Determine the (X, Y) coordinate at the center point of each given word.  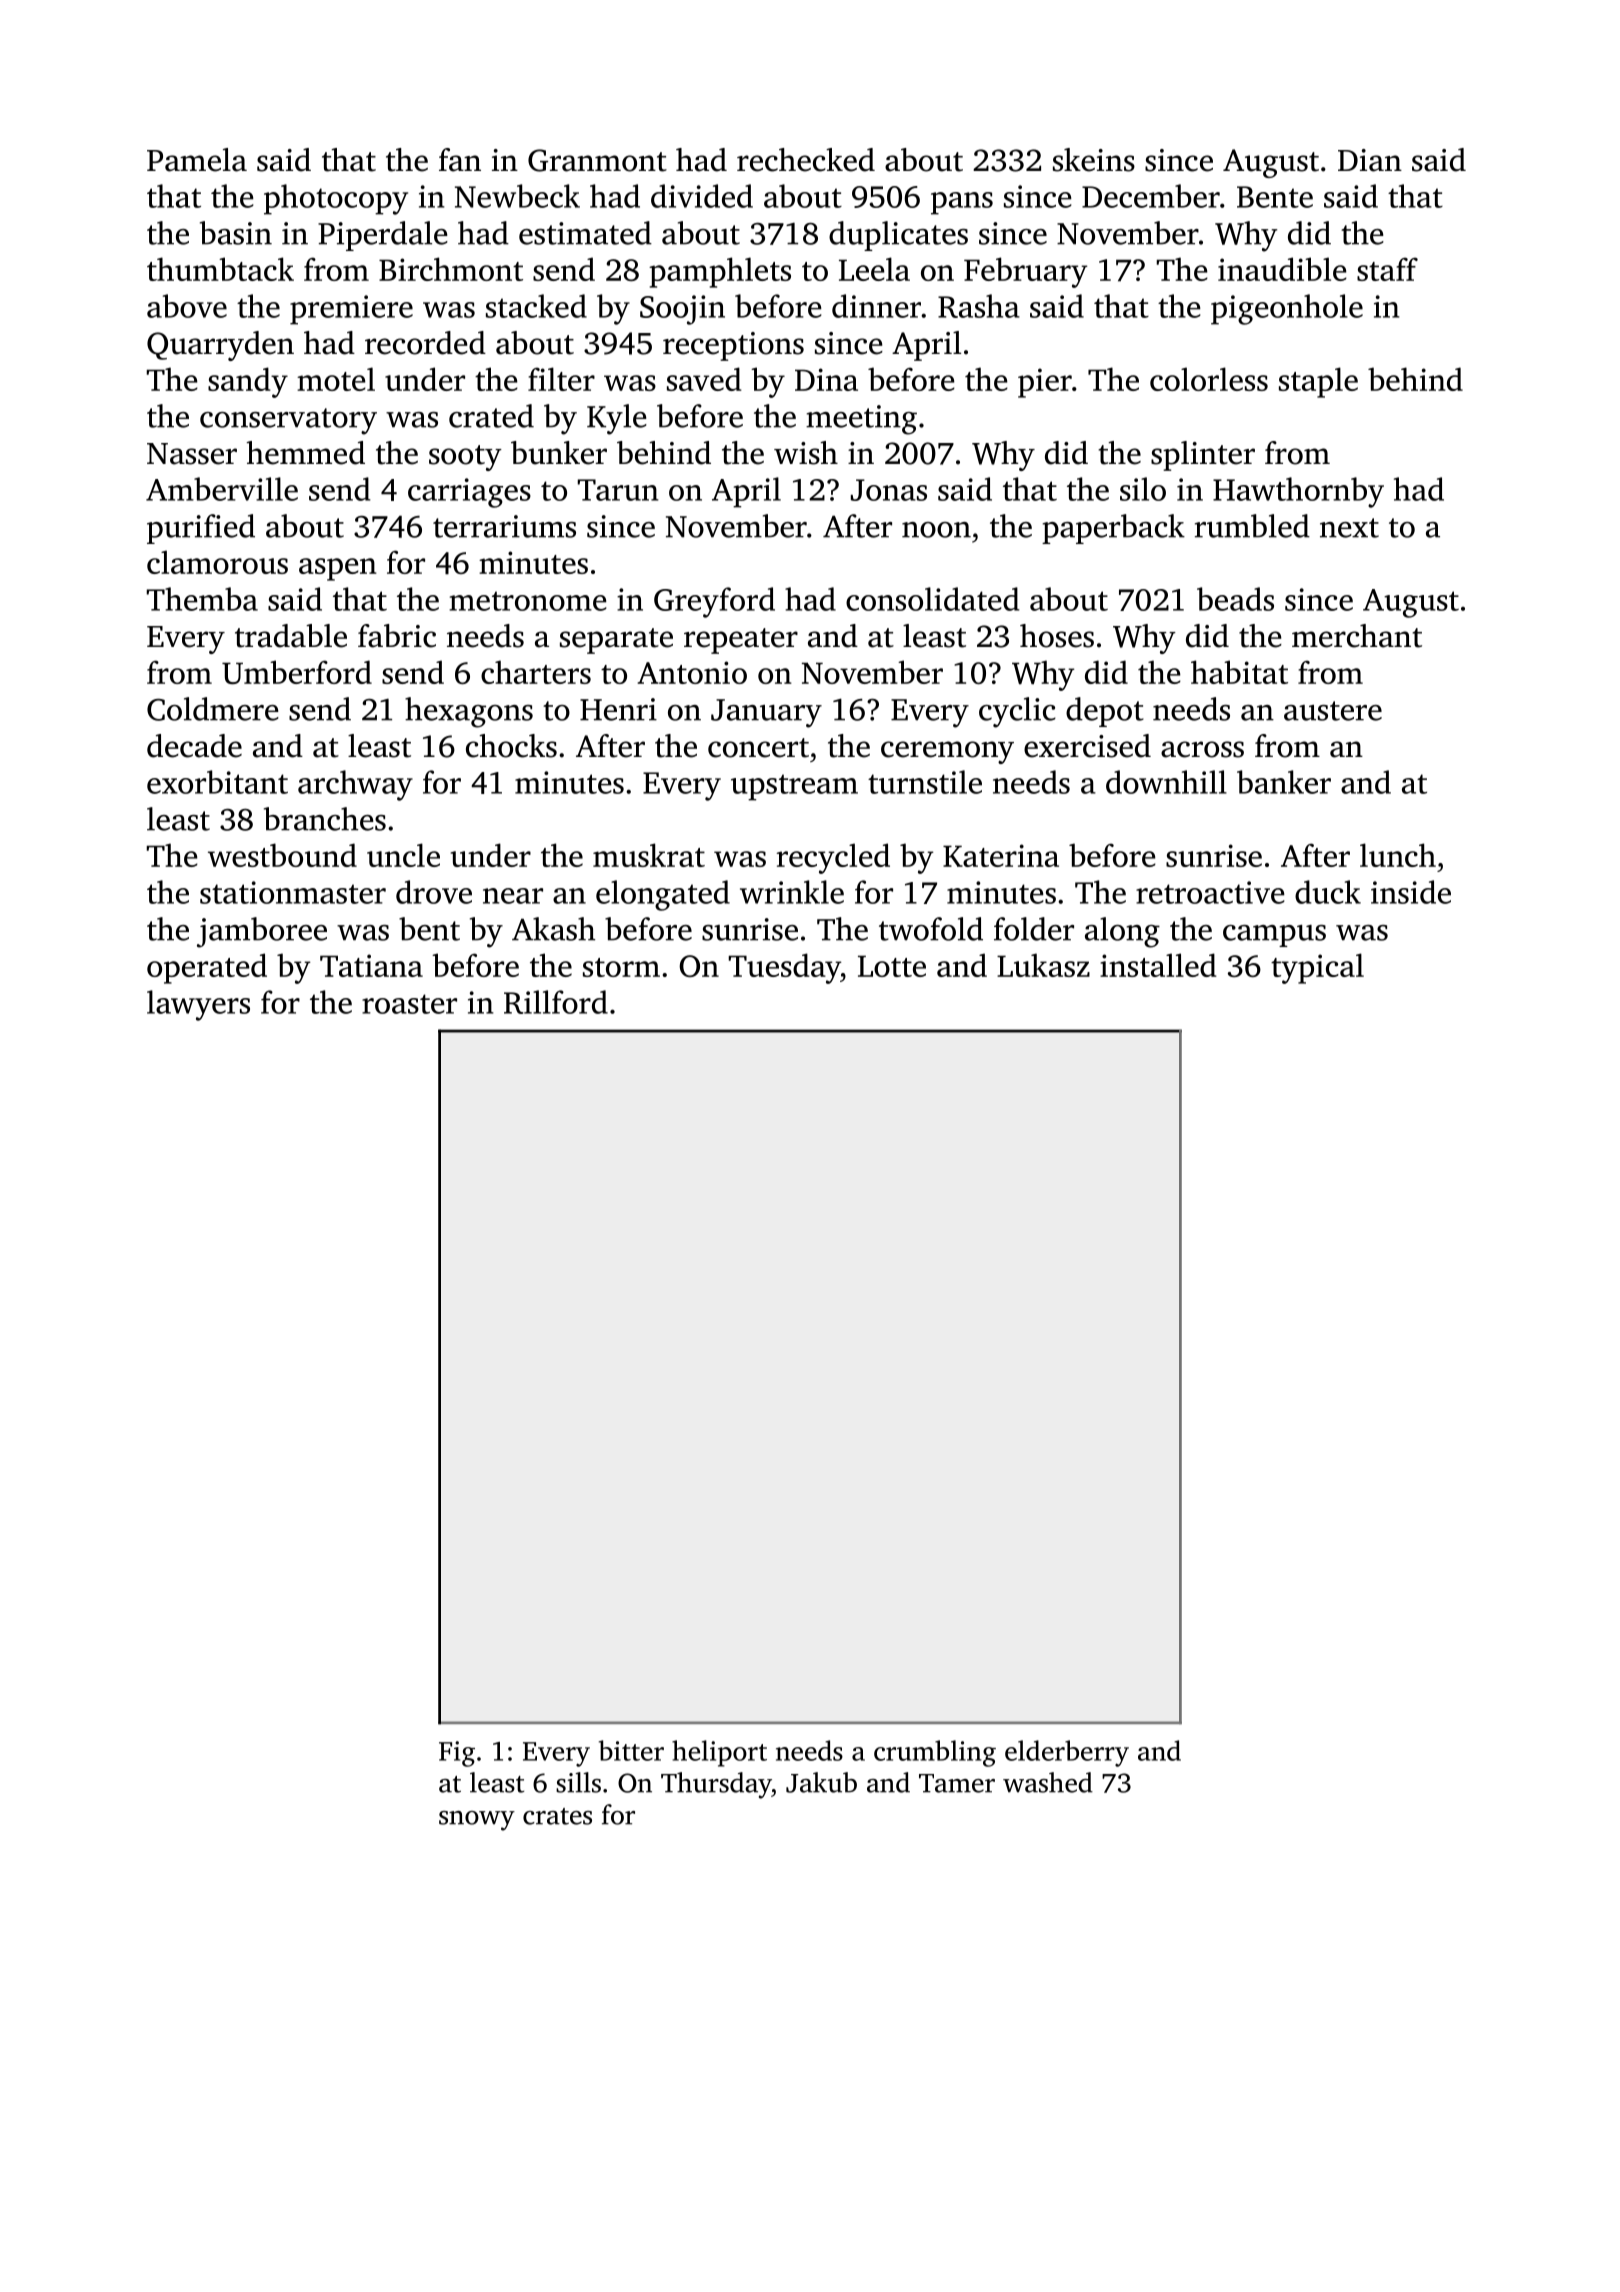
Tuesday (784, 968)
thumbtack (220, 269)
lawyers (198, 1005)
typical (1317, 968)
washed (1048, 1782)
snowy (477, 1821)
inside (1411, 892)
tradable (291, 636)
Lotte (892, 966)
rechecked (806, 160)
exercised (1087, 746)
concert (758, 748)
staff (1387, 269)
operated (207, 968)
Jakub (821, 1782)
